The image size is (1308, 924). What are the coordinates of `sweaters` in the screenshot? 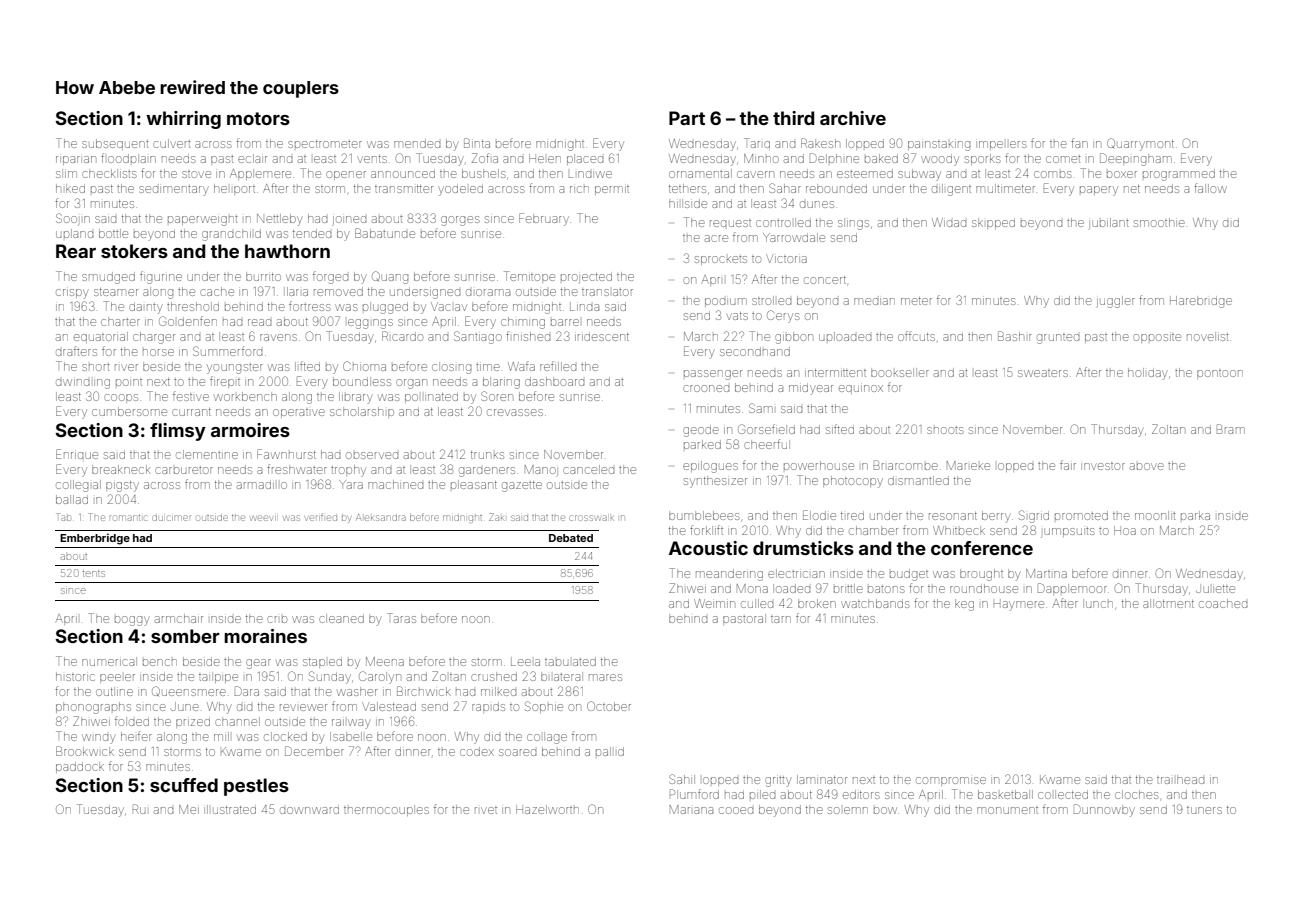 It's located at (1043, 373).
